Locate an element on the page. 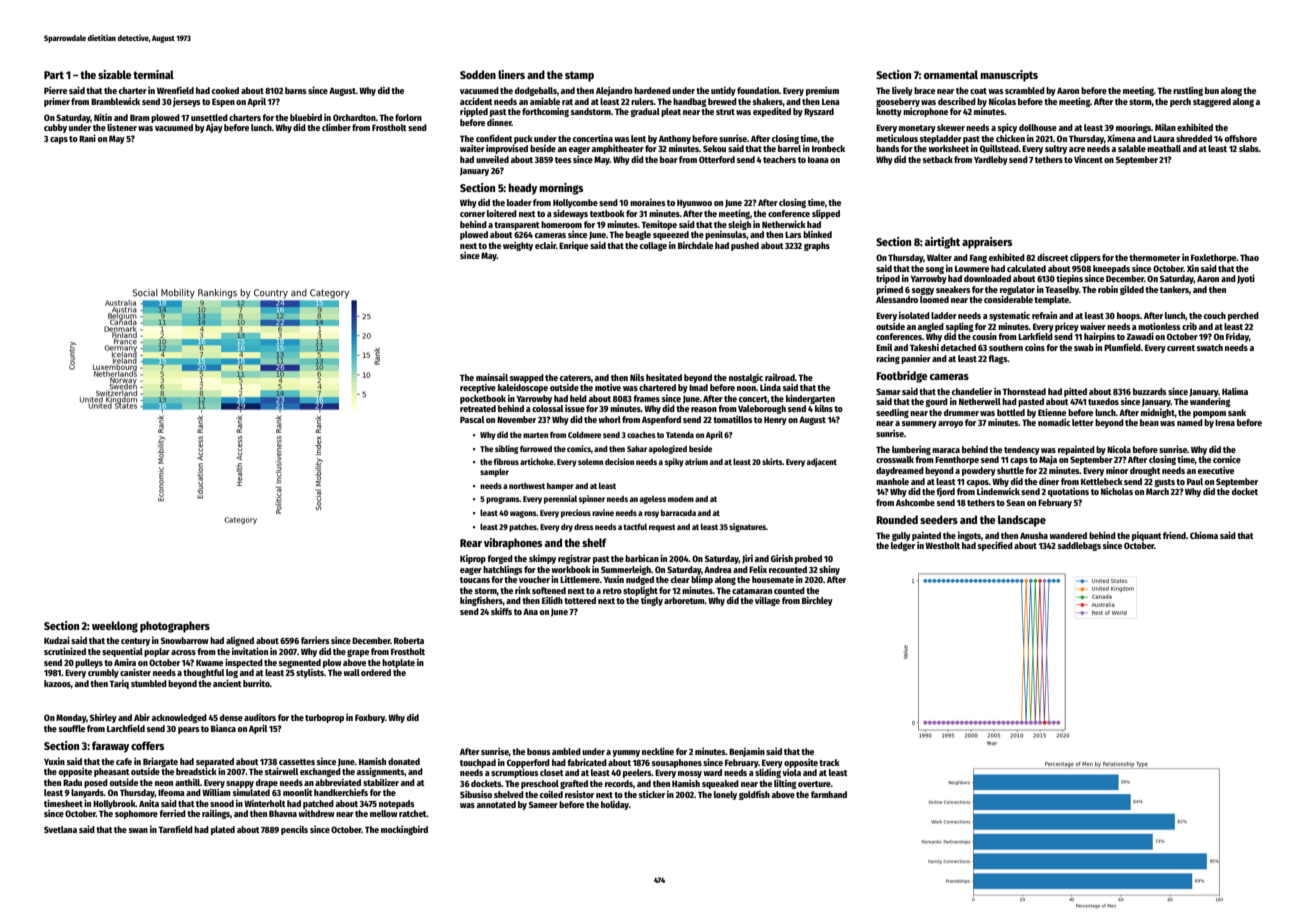 The width and height of the page is (1308, 924). setback is located at coordinates (938, 159).
